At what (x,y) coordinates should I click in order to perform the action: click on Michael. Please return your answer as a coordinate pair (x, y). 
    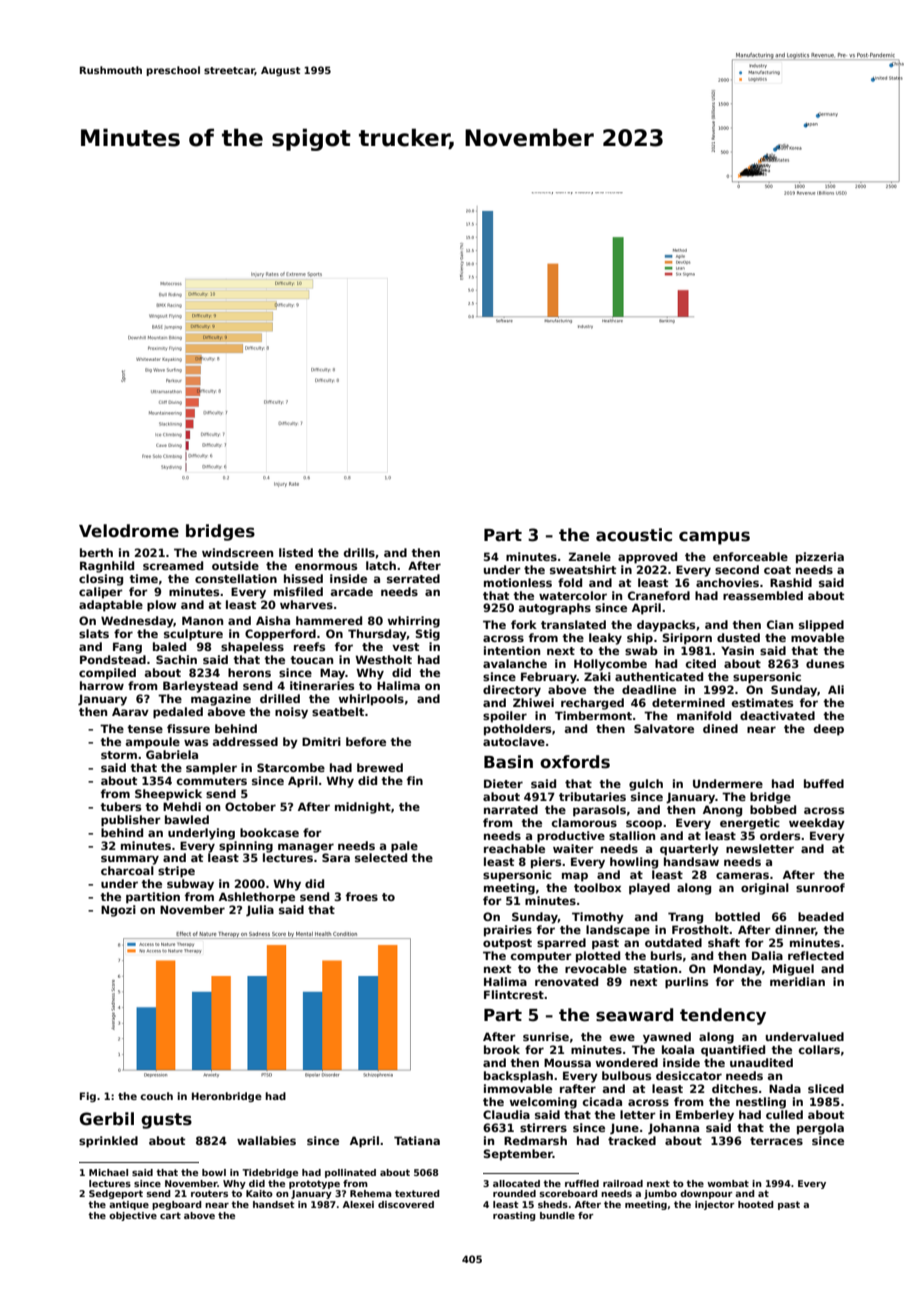
    Looking at the image, I should click on (108, 1172).
